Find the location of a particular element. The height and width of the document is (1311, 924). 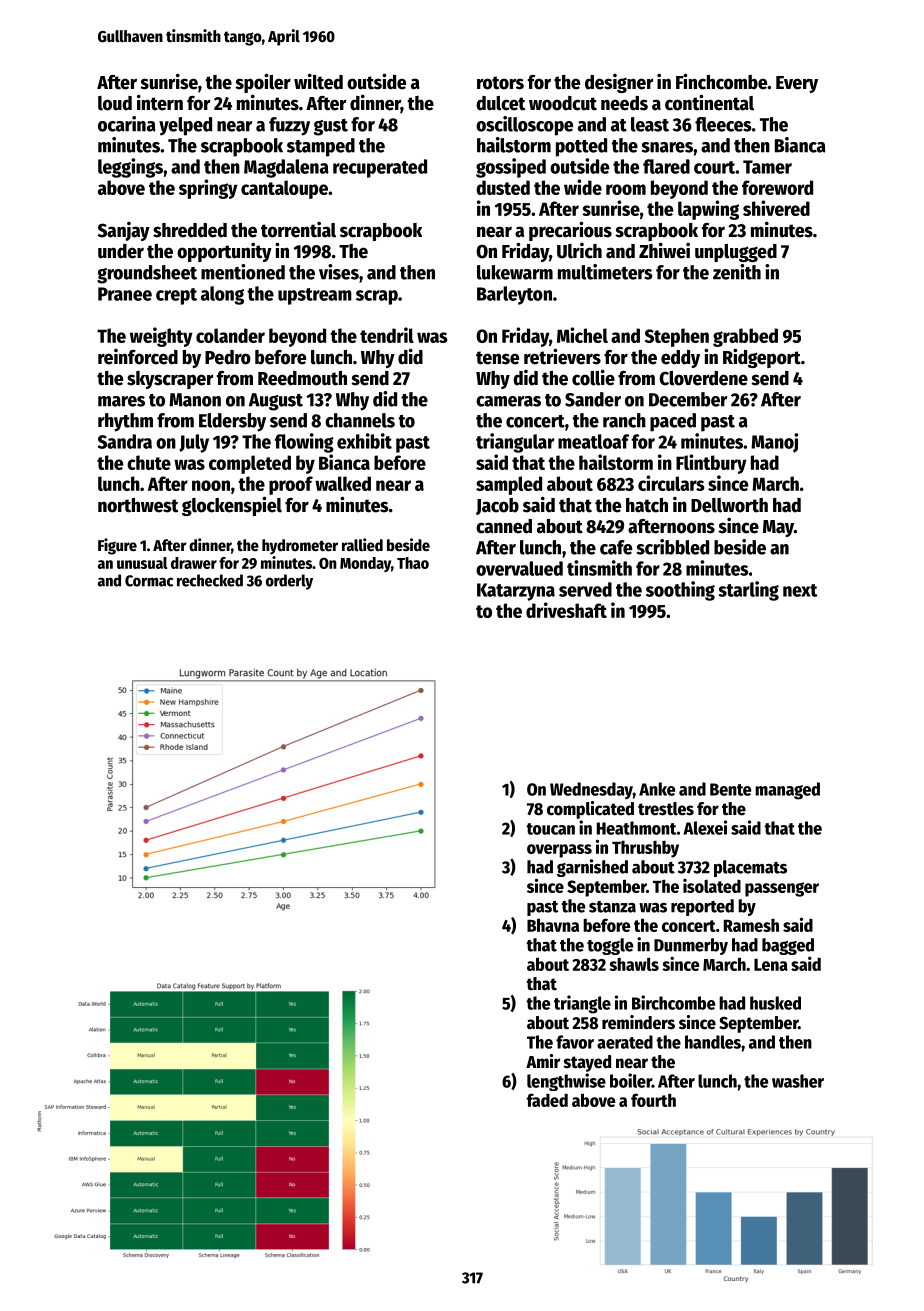

Thao is located at coordinates (413, 563).
